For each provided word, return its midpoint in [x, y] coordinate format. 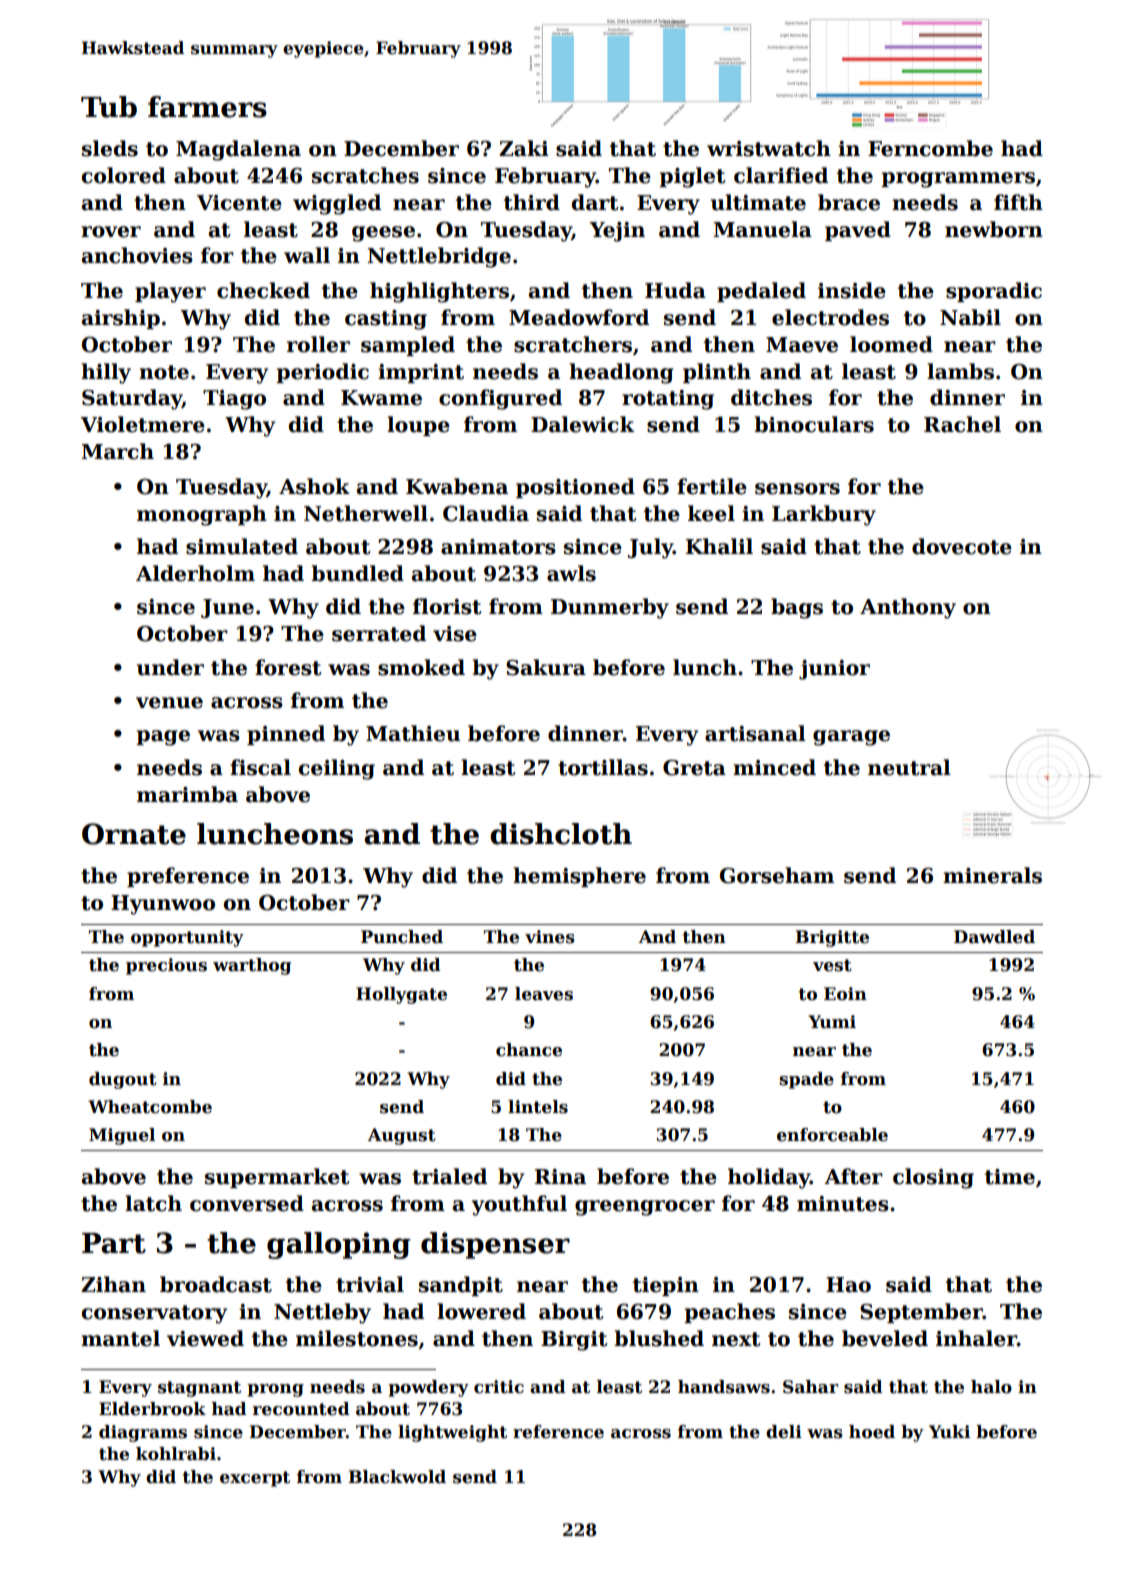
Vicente [239, 203]
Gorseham [777, 875]
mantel [120, 1338]
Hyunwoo [163, 905]
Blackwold [397, 1477]
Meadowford [579, 317]
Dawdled [994, 937]
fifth [1018, 202]
